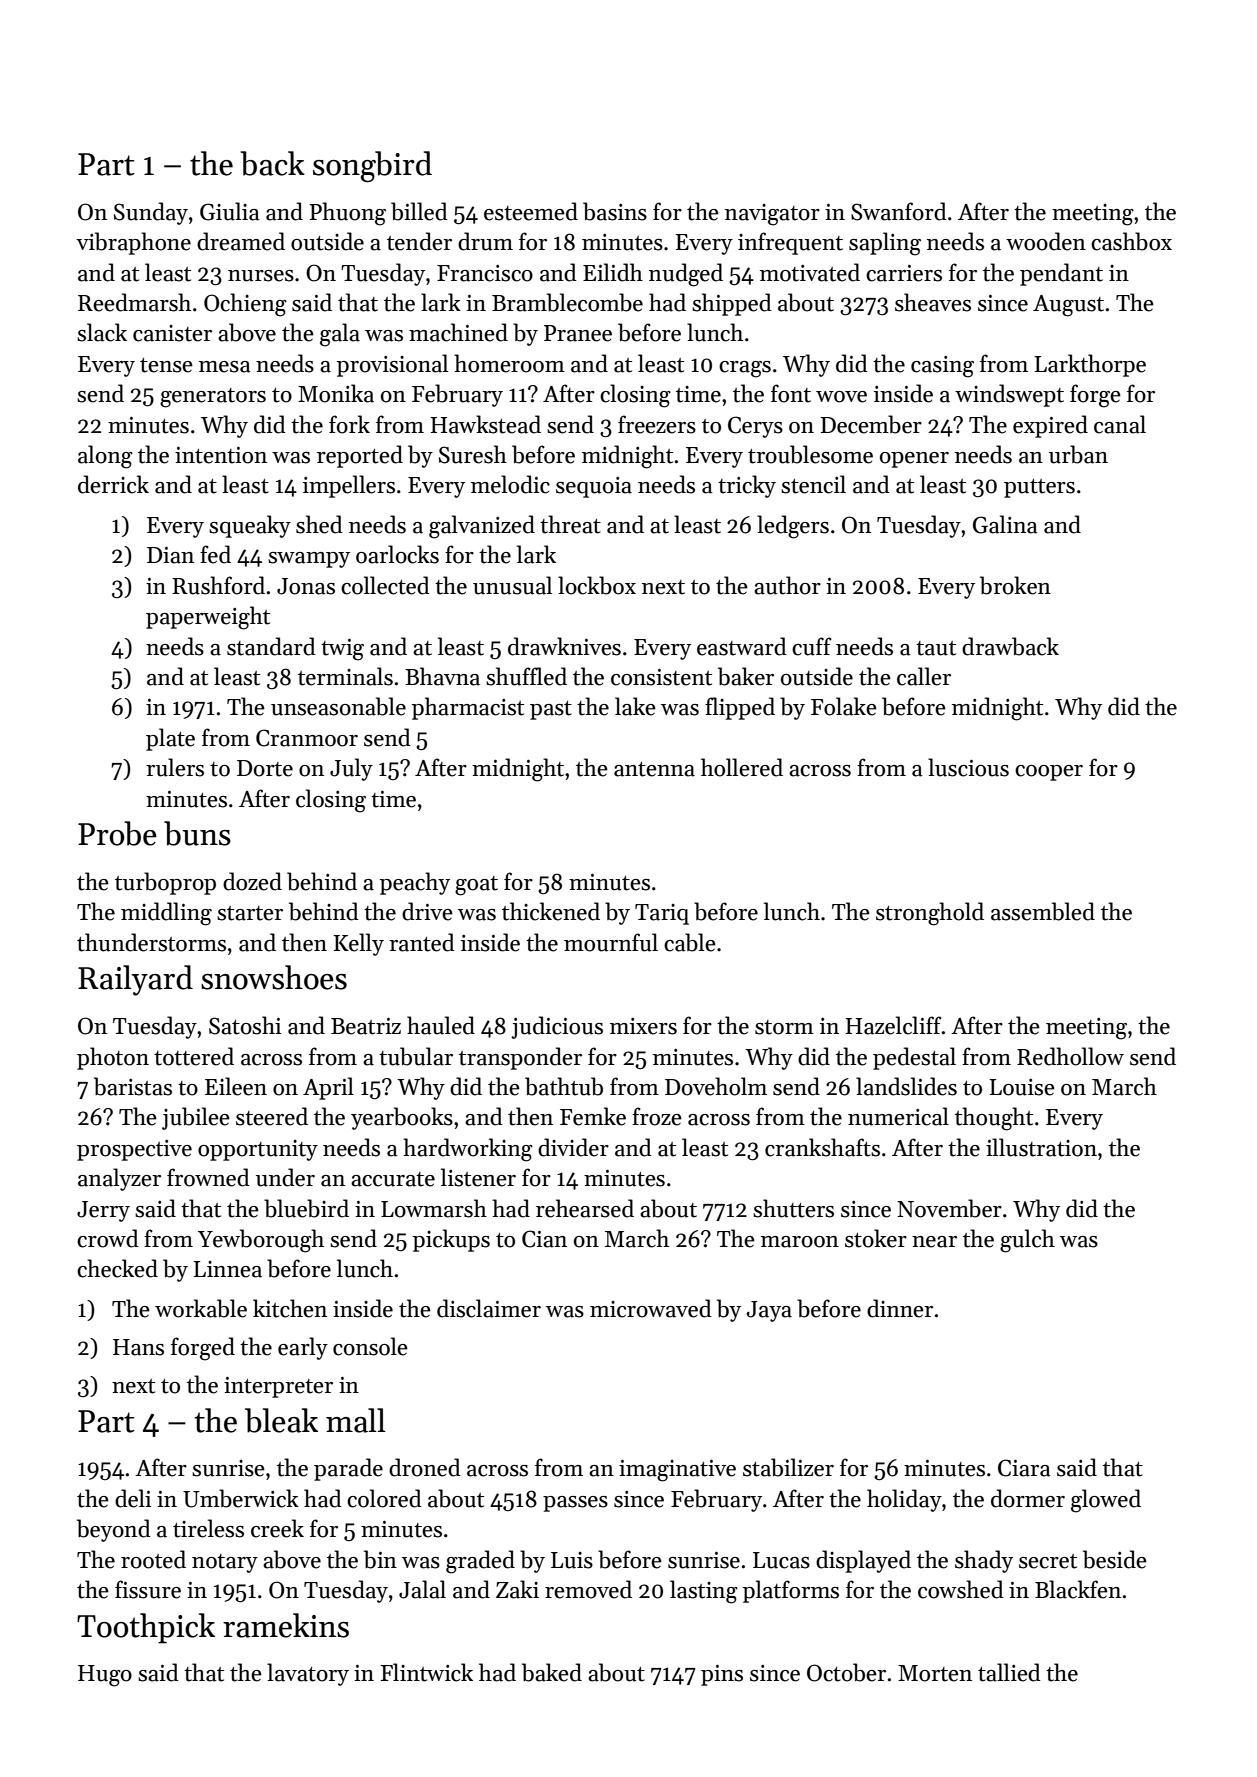  I want to click on cashbox, so click(1131, 241).
